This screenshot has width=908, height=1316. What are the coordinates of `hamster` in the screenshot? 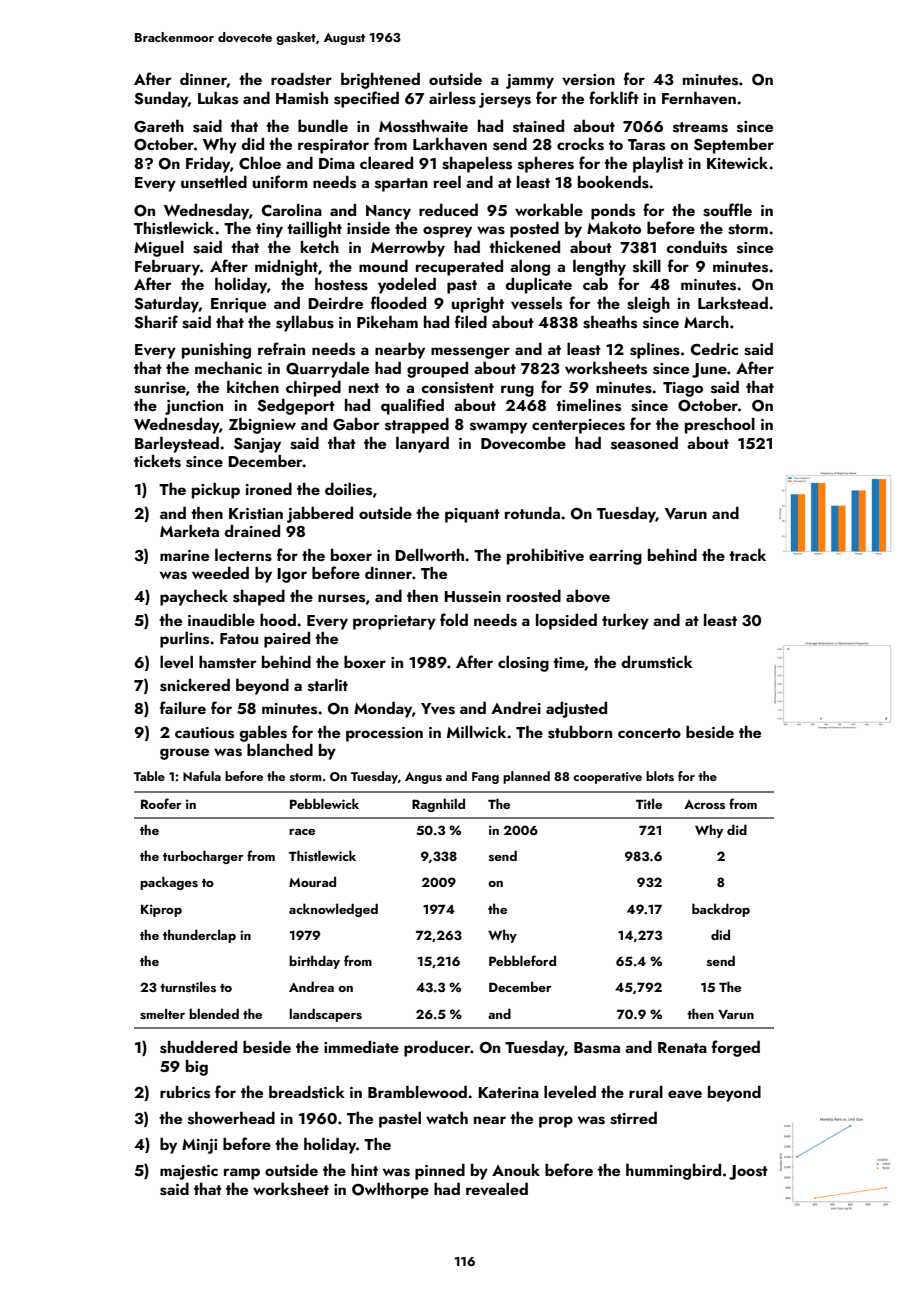 It's located at (228, 662).
